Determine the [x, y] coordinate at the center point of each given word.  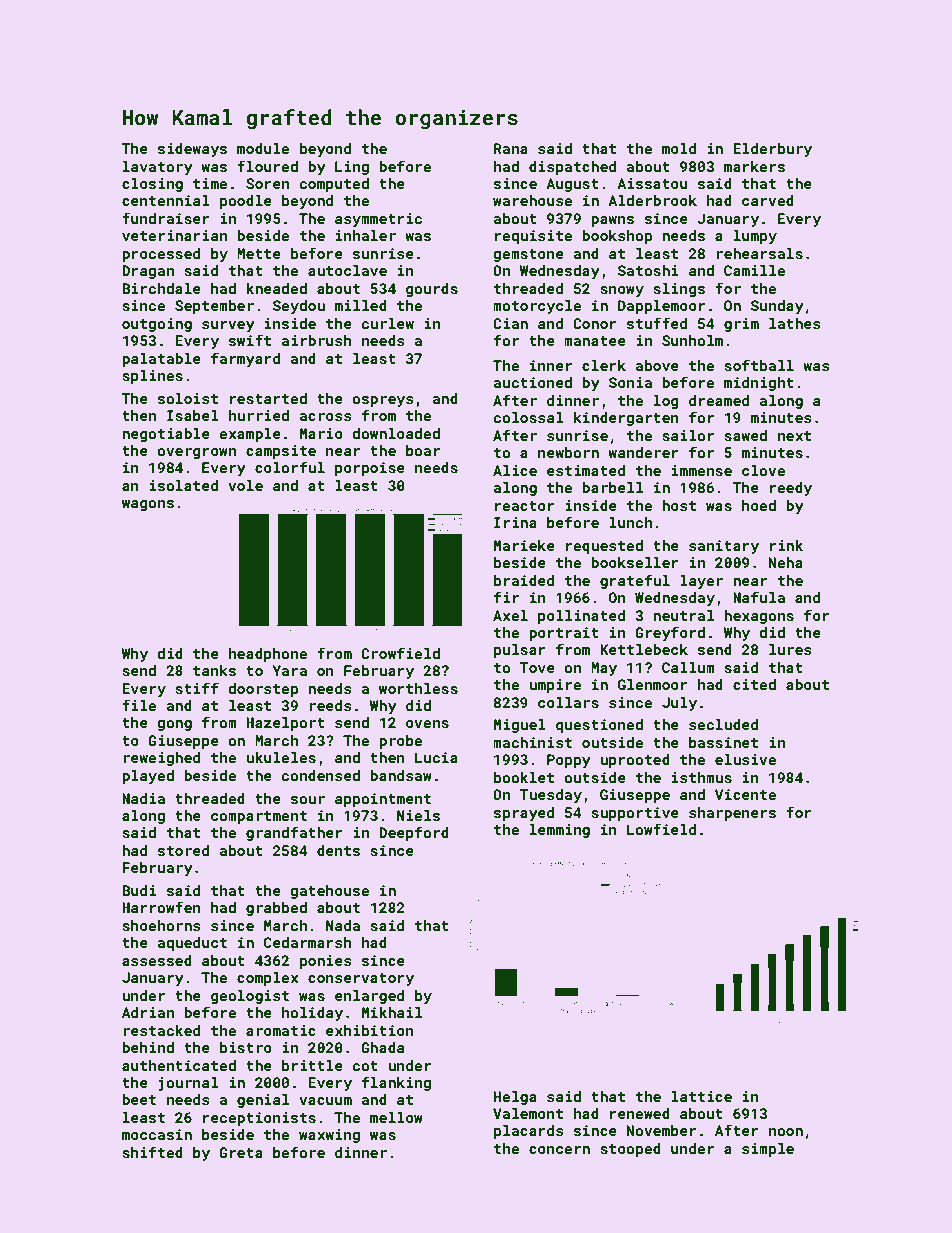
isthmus [702, 777]
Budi [139, 890]
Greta [241, 1152]
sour [308, 800]
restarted [268, 398]
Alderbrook [652, 200]
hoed [759, 505]
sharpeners [732, 814]
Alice [515, 470]
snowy [622, 291]
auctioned [532, 382]
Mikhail [392, 1012]
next [794, 436]
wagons [148, 505]
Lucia [436, 757]
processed [161, 255]
